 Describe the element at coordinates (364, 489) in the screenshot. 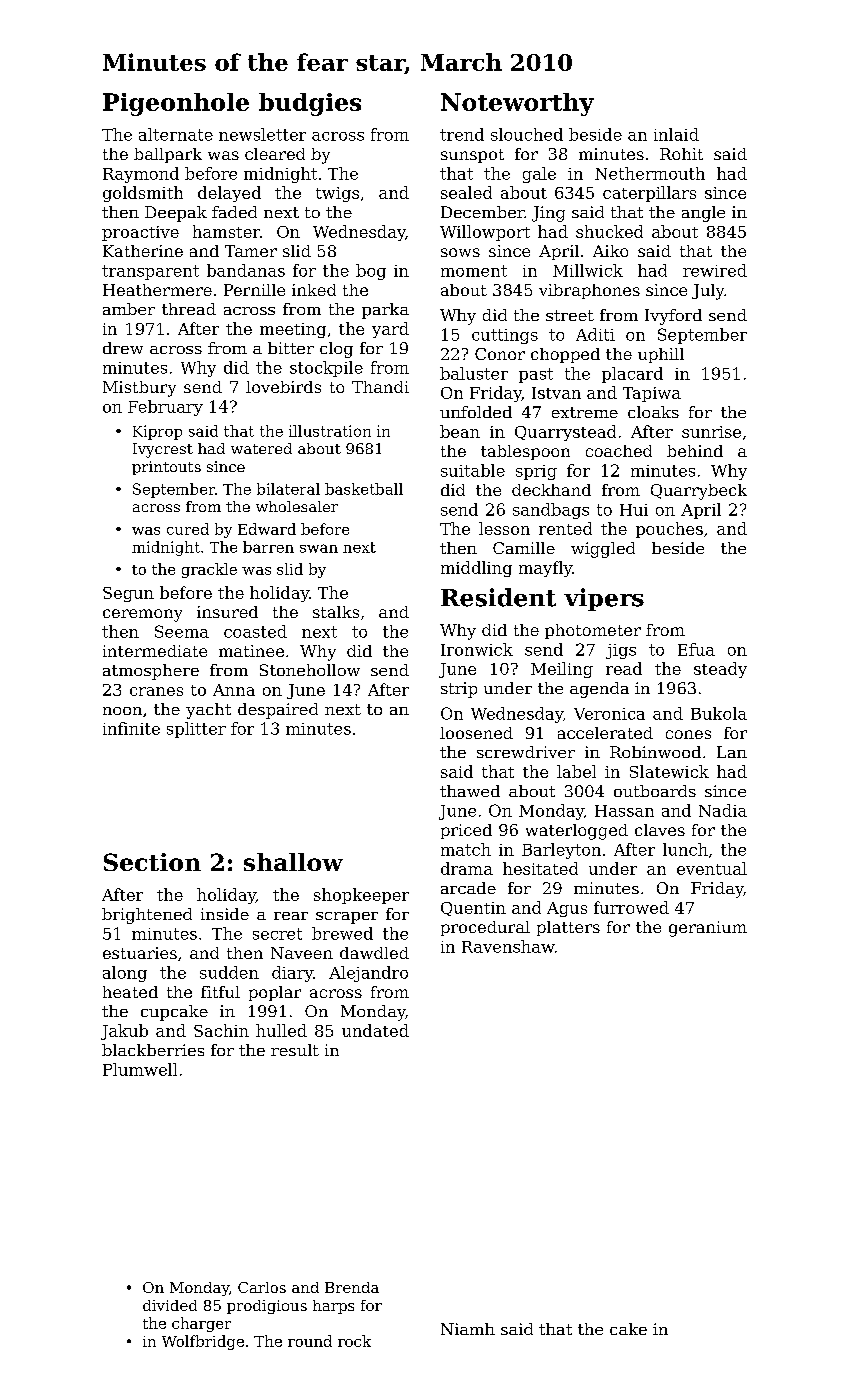

I see `basketball` at that location.
